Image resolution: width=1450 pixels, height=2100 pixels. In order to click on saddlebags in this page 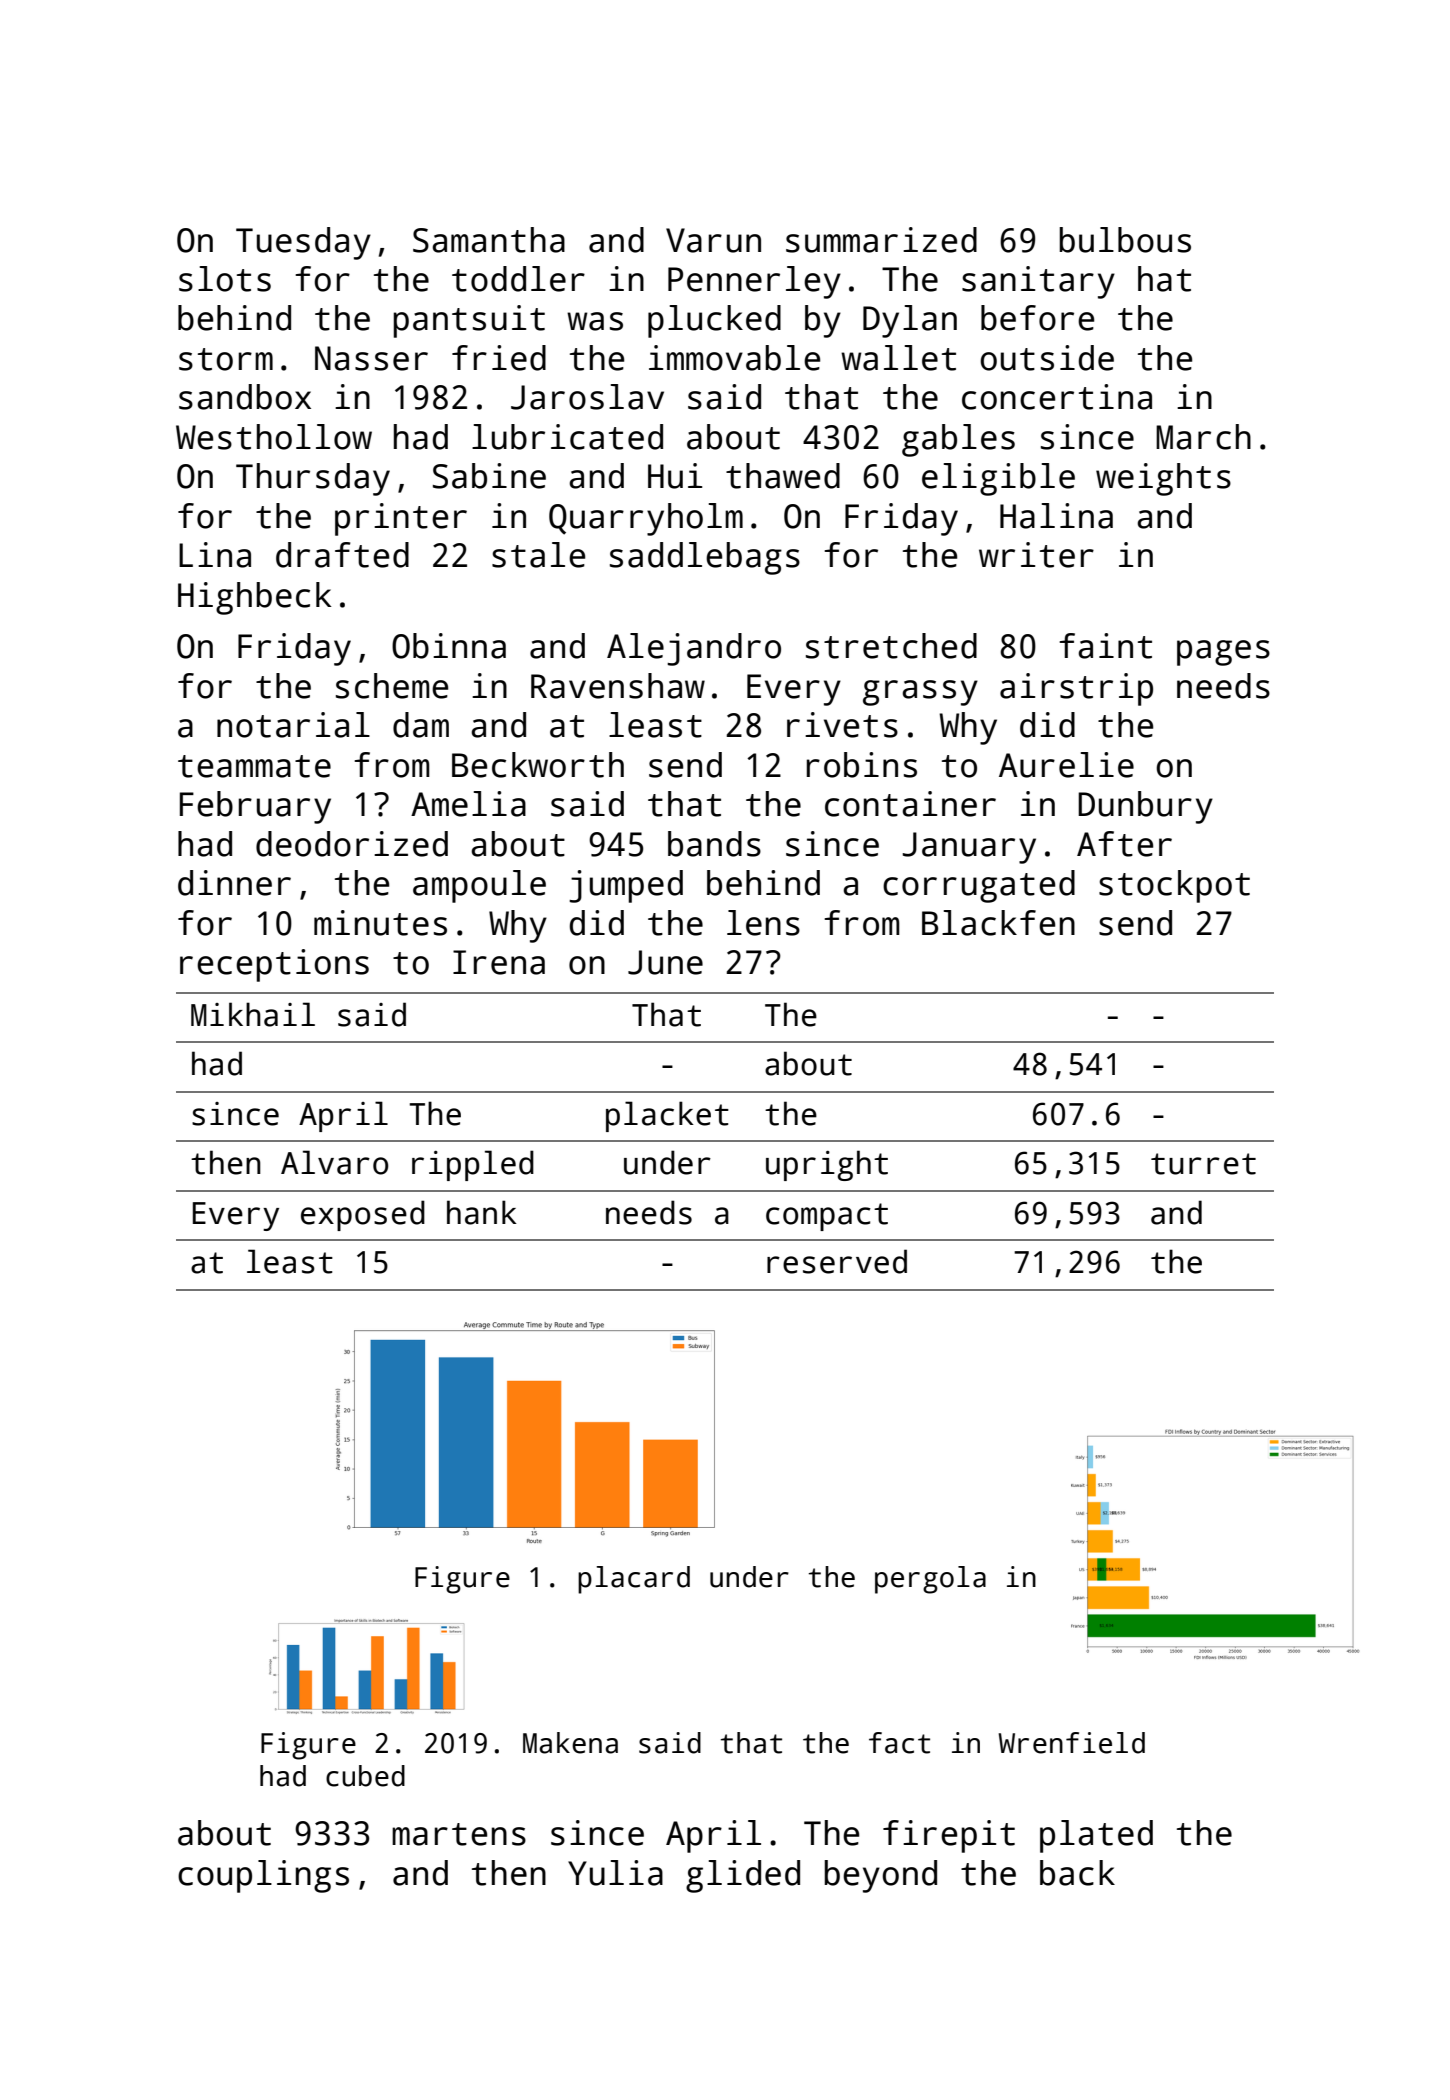, I will do `click(705, 558)`.
